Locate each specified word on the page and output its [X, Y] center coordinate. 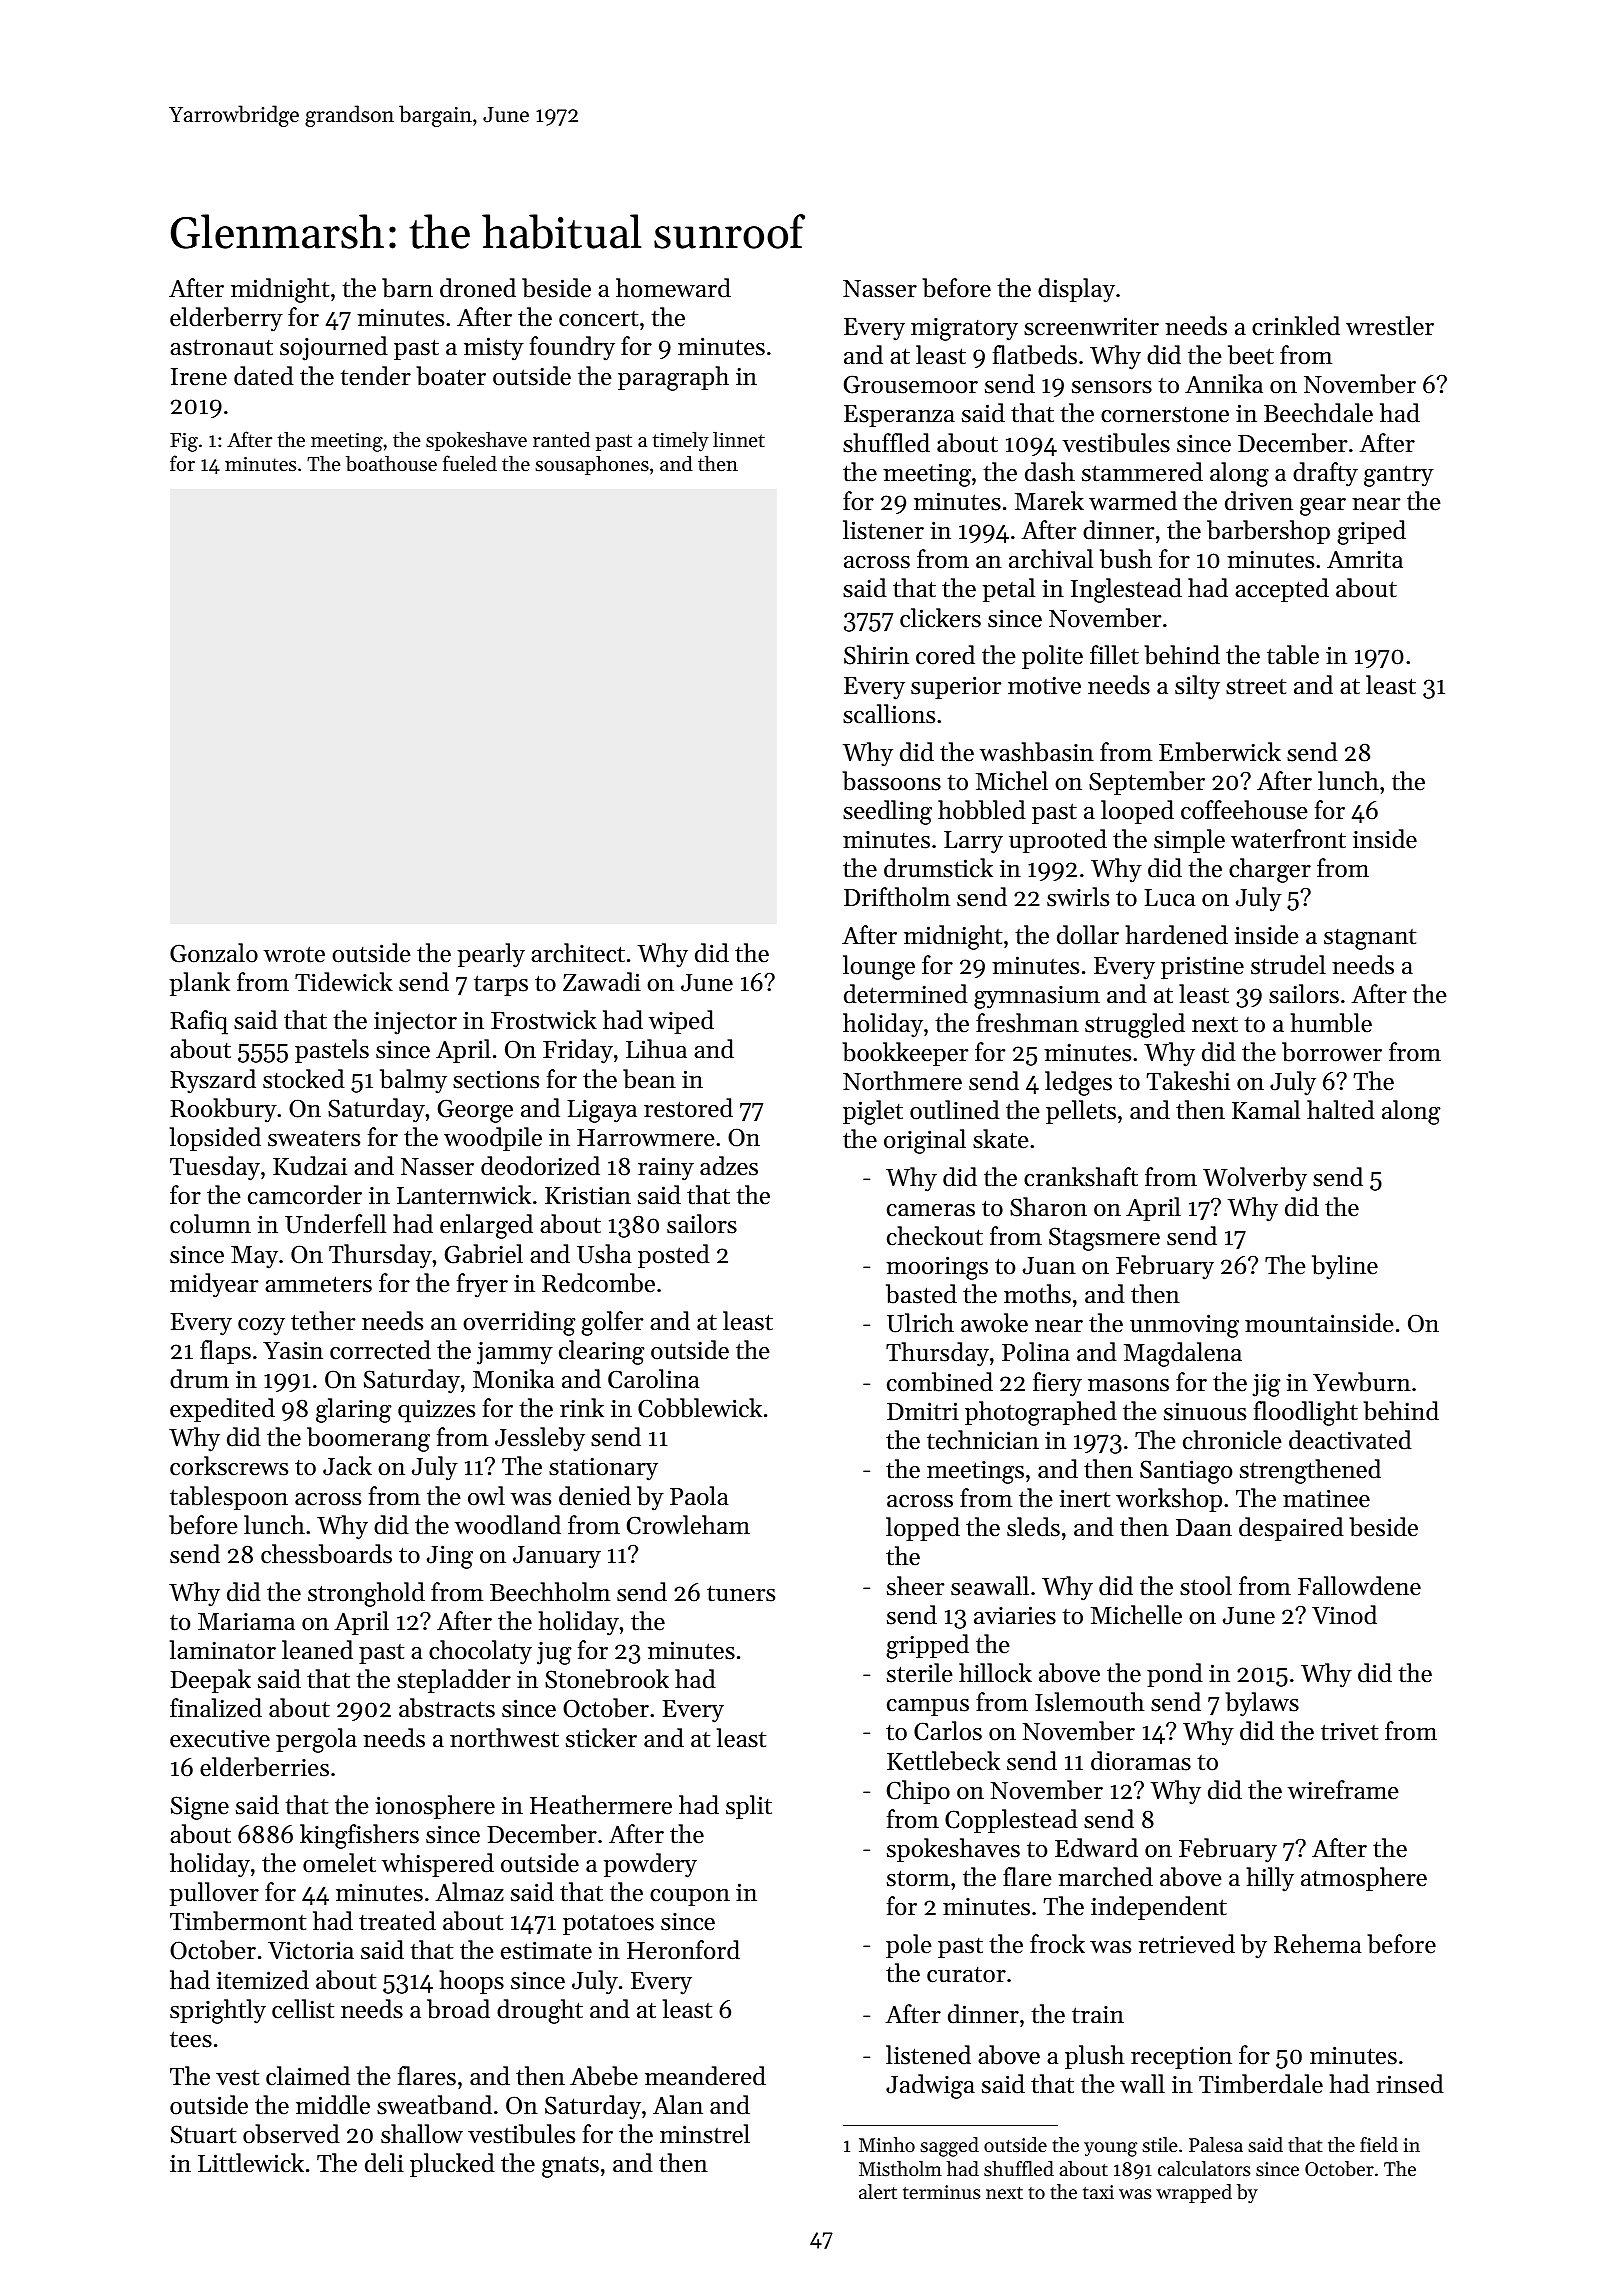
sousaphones [592, 465]
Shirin [876, 655]
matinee [1326, 1498]
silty [1197, 687]
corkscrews [229, 1466]
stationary [603, 1469]
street [1256, 687]
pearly [491, 955]
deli [384, 2163]
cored [945, 655]
